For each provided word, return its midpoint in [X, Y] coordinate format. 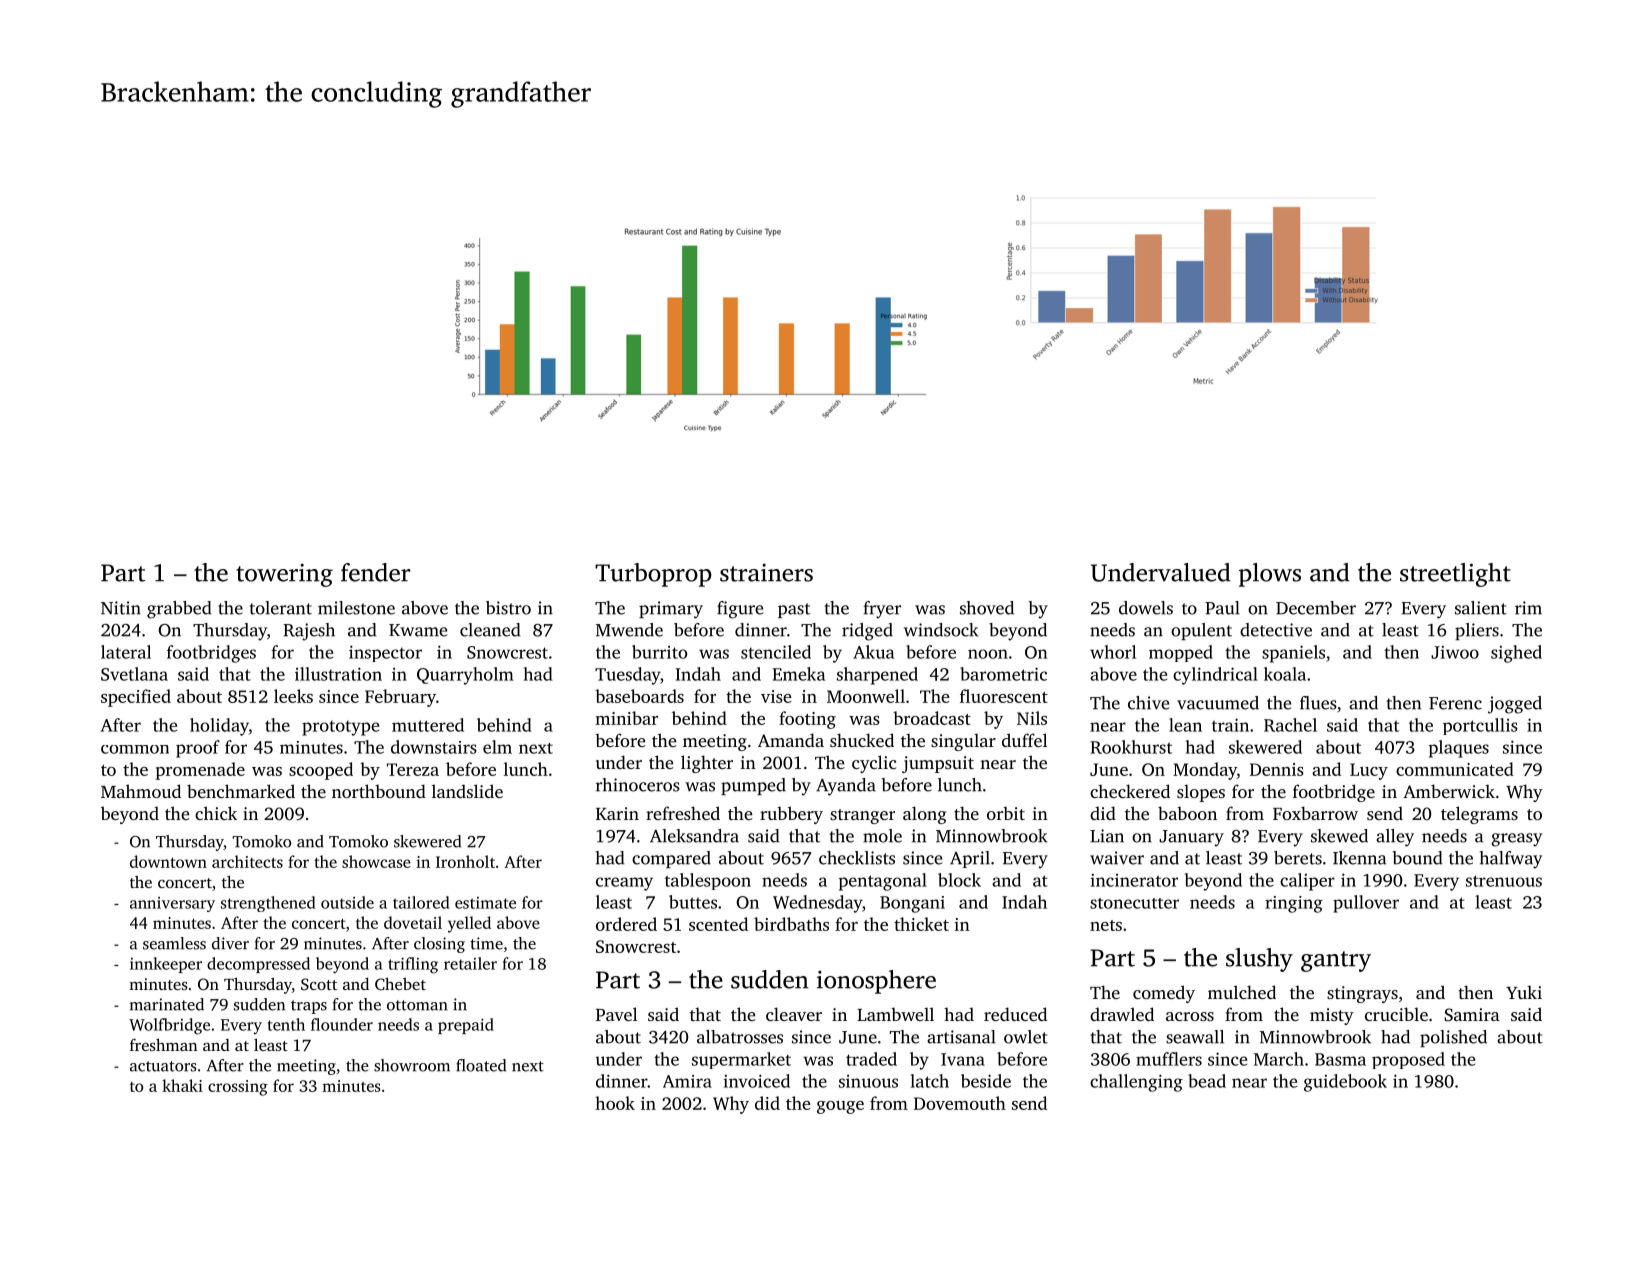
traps [309, 1007]
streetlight [1455, 575]
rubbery [791, 815]
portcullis [1480, 726]
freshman [164, 1044]
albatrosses [740, 1037]
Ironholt [465, 861]
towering [284, 575]
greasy [1516, 840]
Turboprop [653, 575]
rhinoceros [638, 785]
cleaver [794, 1014]
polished [1453, 1038]
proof [198, 749]
